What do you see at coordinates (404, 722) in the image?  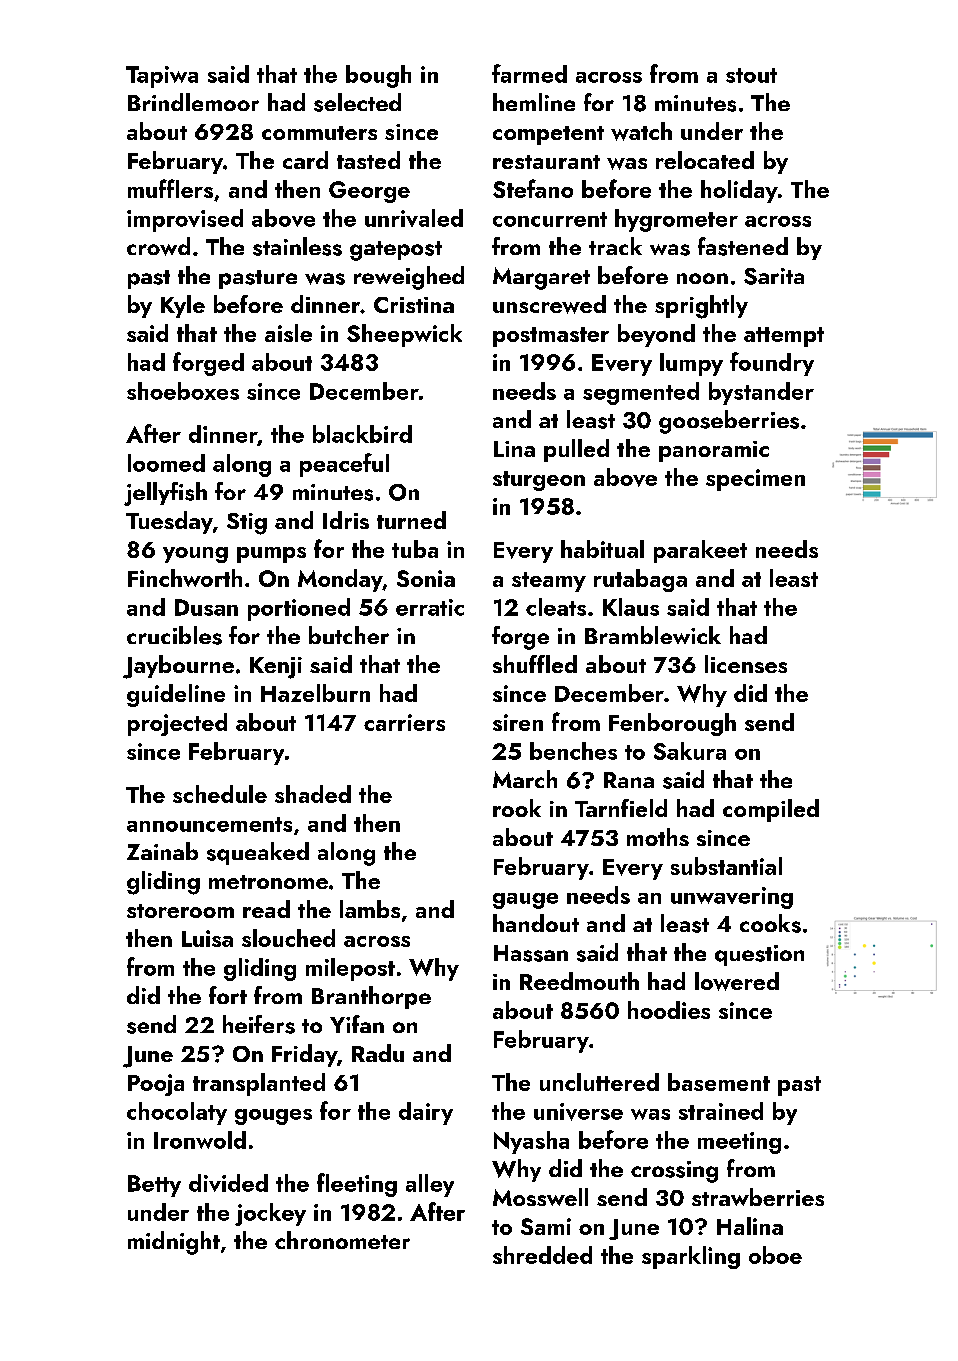 I see `carriers` at bounding box center [404, 722].
